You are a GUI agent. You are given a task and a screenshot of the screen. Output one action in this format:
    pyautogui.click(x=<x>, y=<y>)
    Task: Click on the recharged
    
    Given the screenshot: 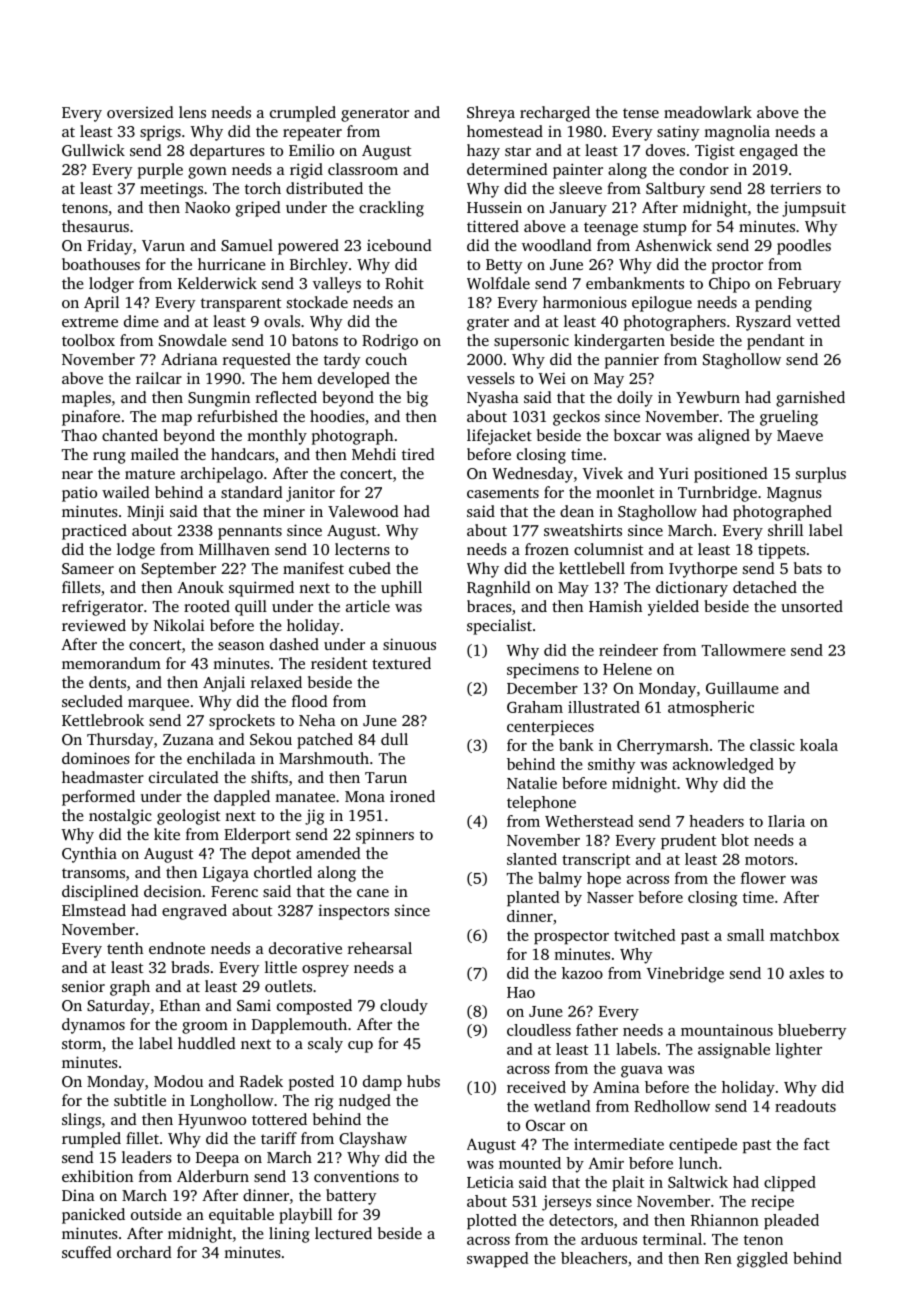 What is the action you would take?
    pyautogui.click(x=555, y=114)
